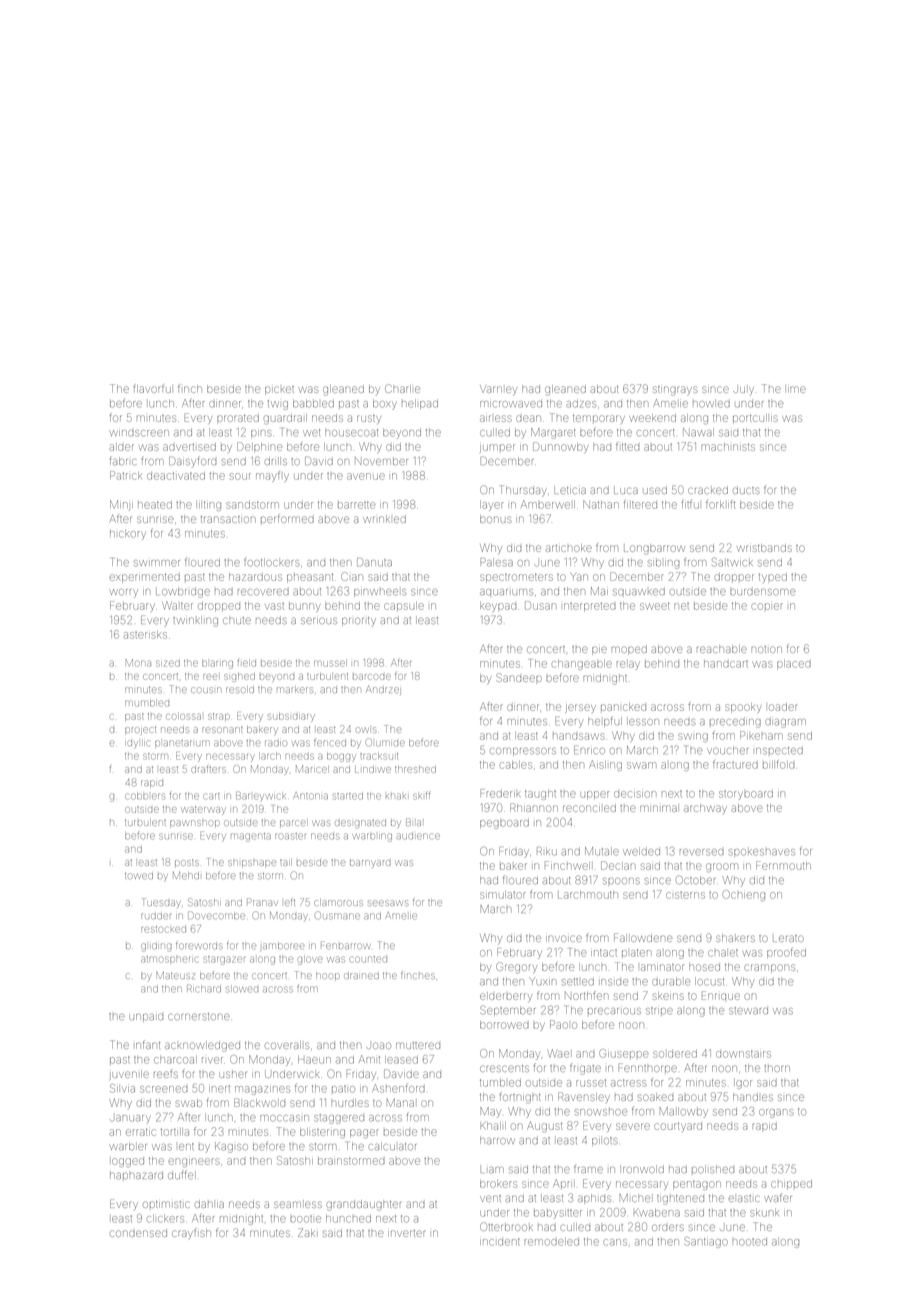 The height and width of the document is (1308, 924). I want to click on threshed, so click(415, 769).
